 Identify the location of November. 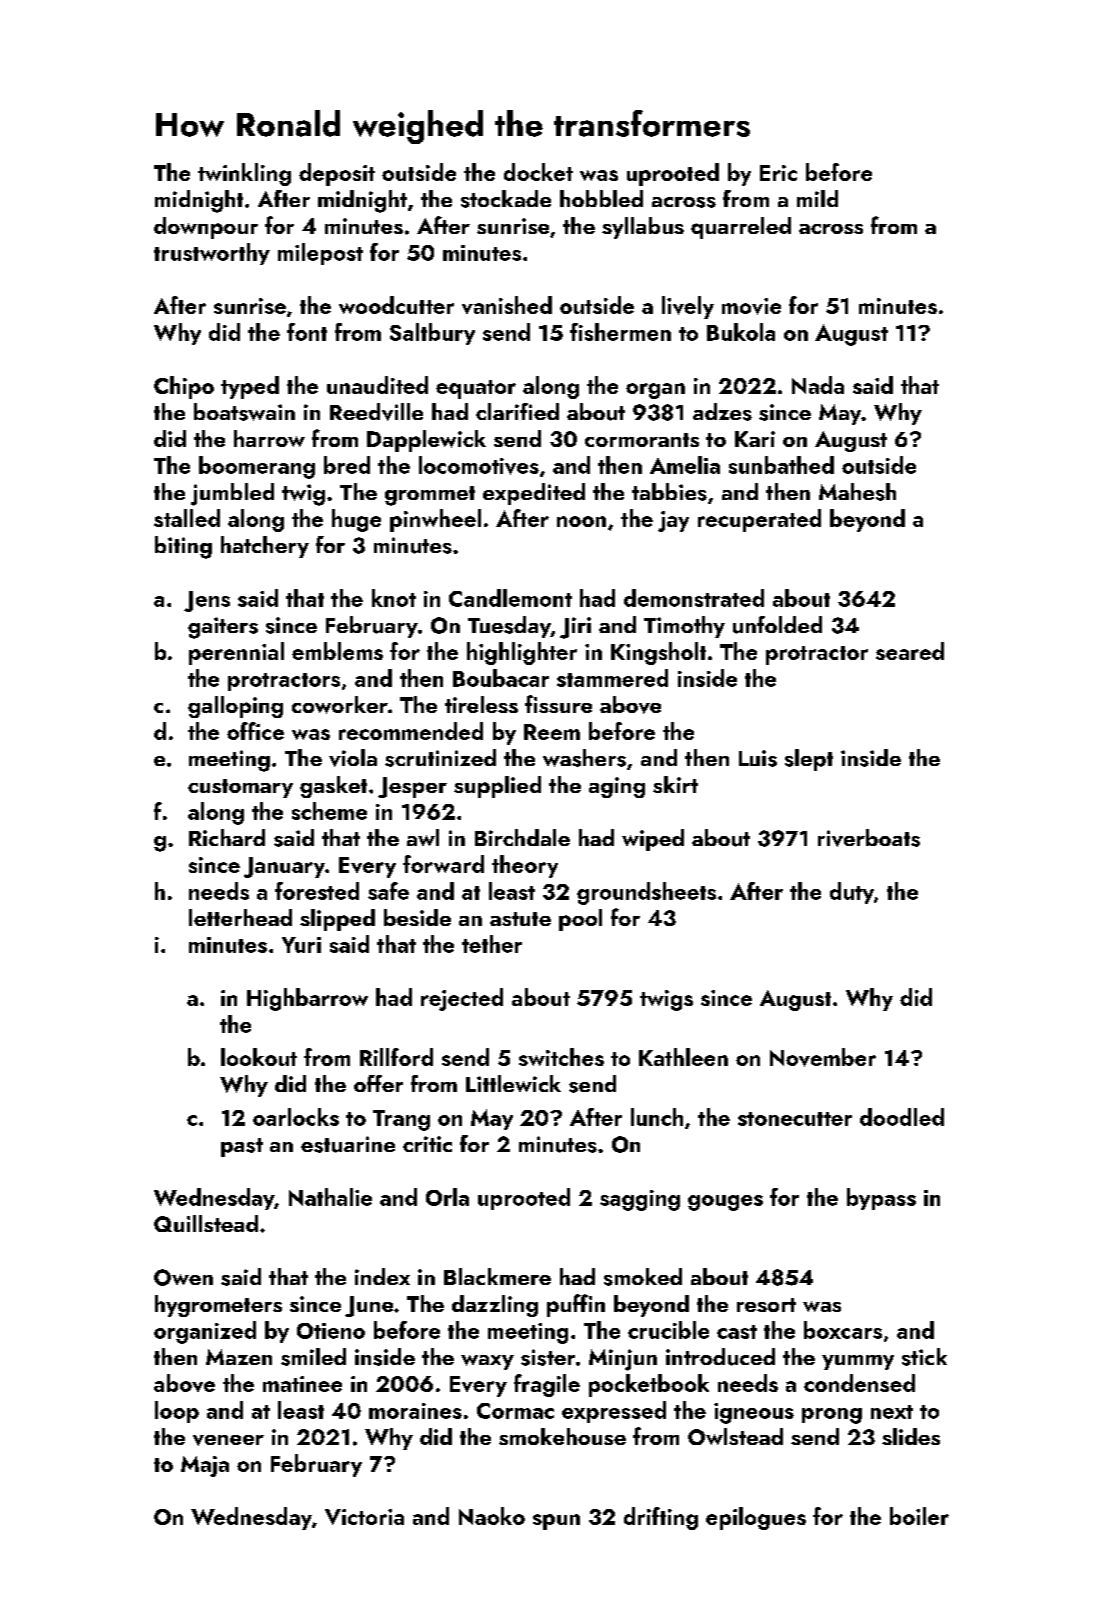
(823, 1057).
